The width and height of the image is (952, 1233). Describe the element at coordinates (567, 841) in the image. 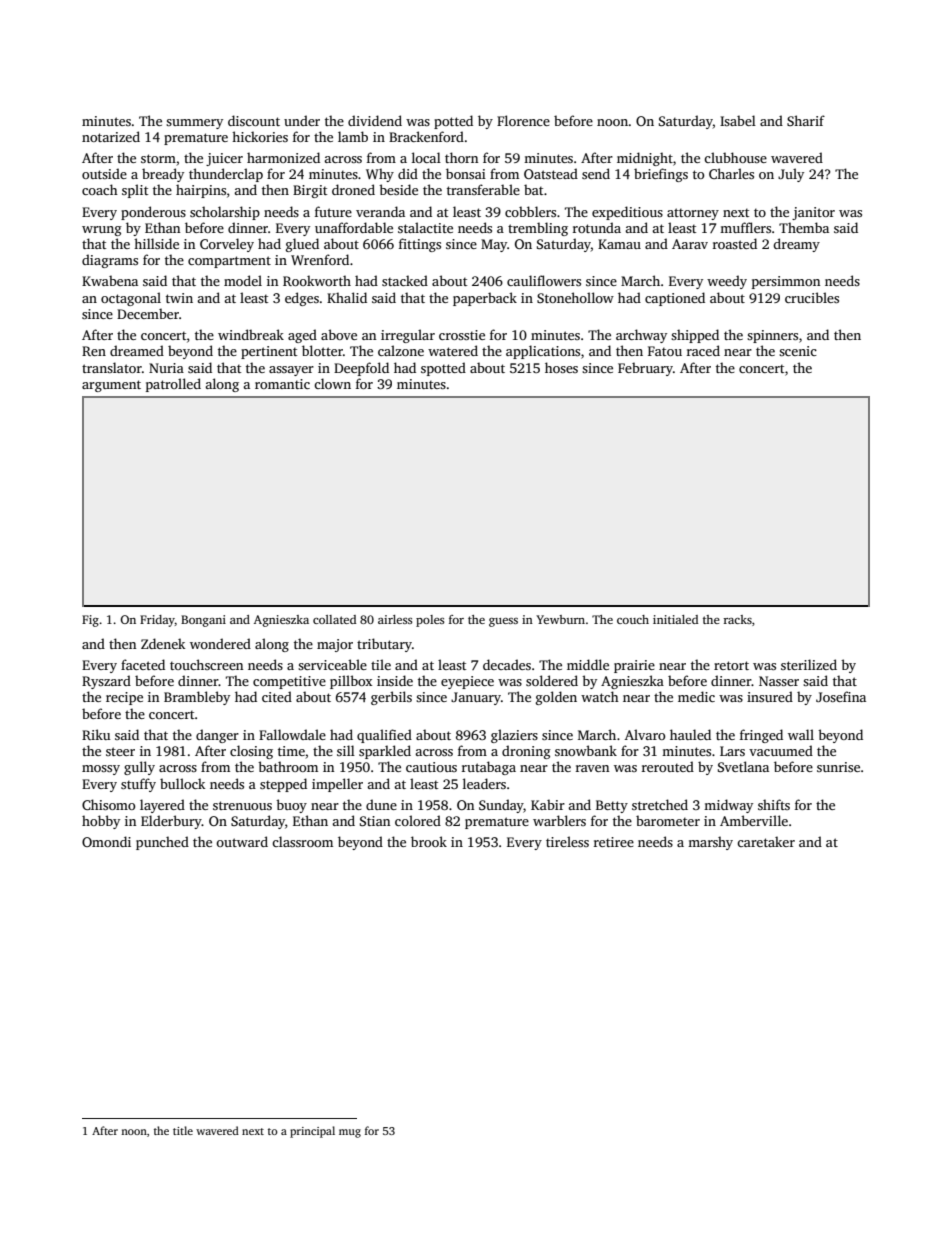

I see `tireless` at that location.
